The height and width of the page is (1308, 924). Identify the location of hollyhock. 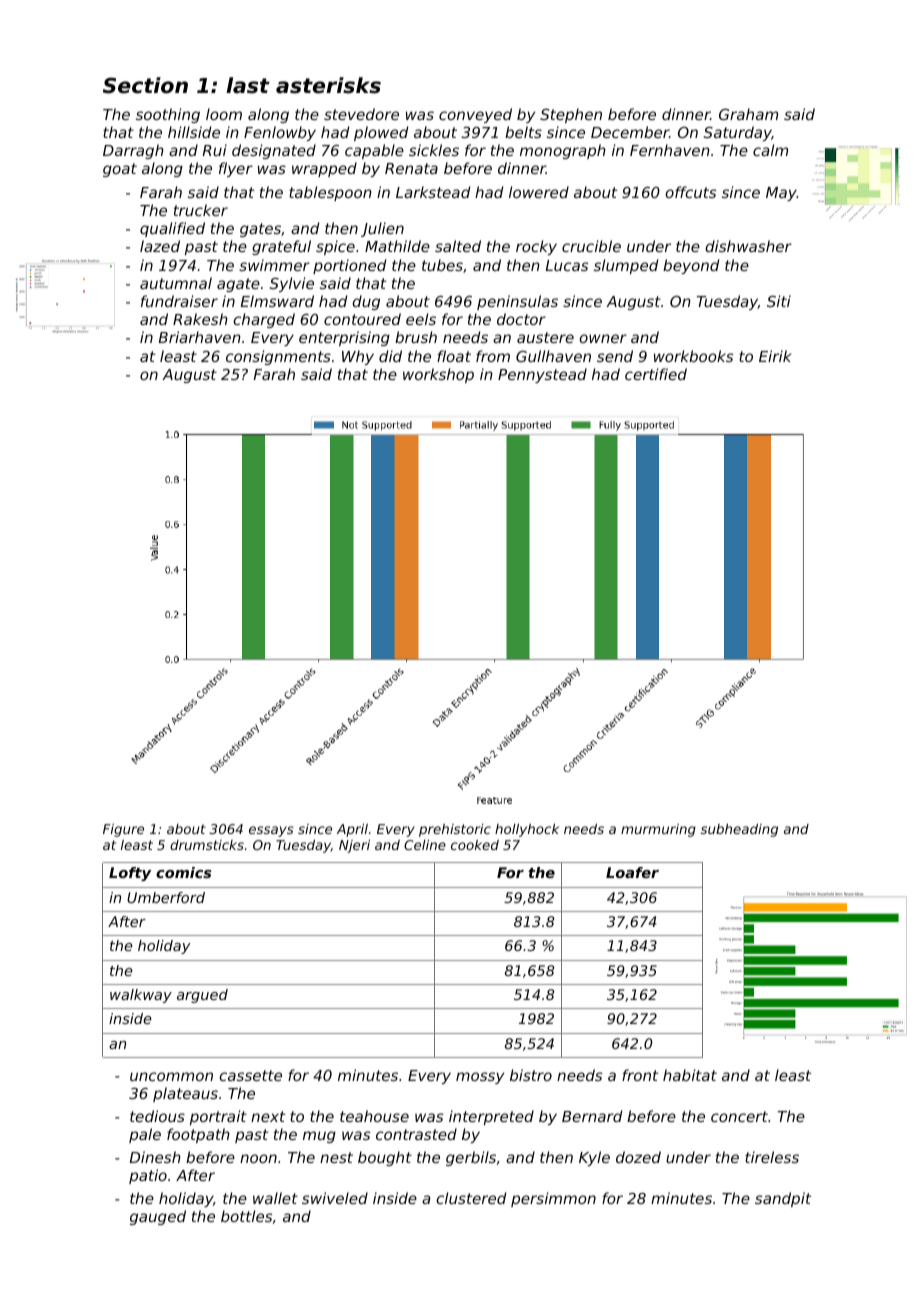
(527, 830).
